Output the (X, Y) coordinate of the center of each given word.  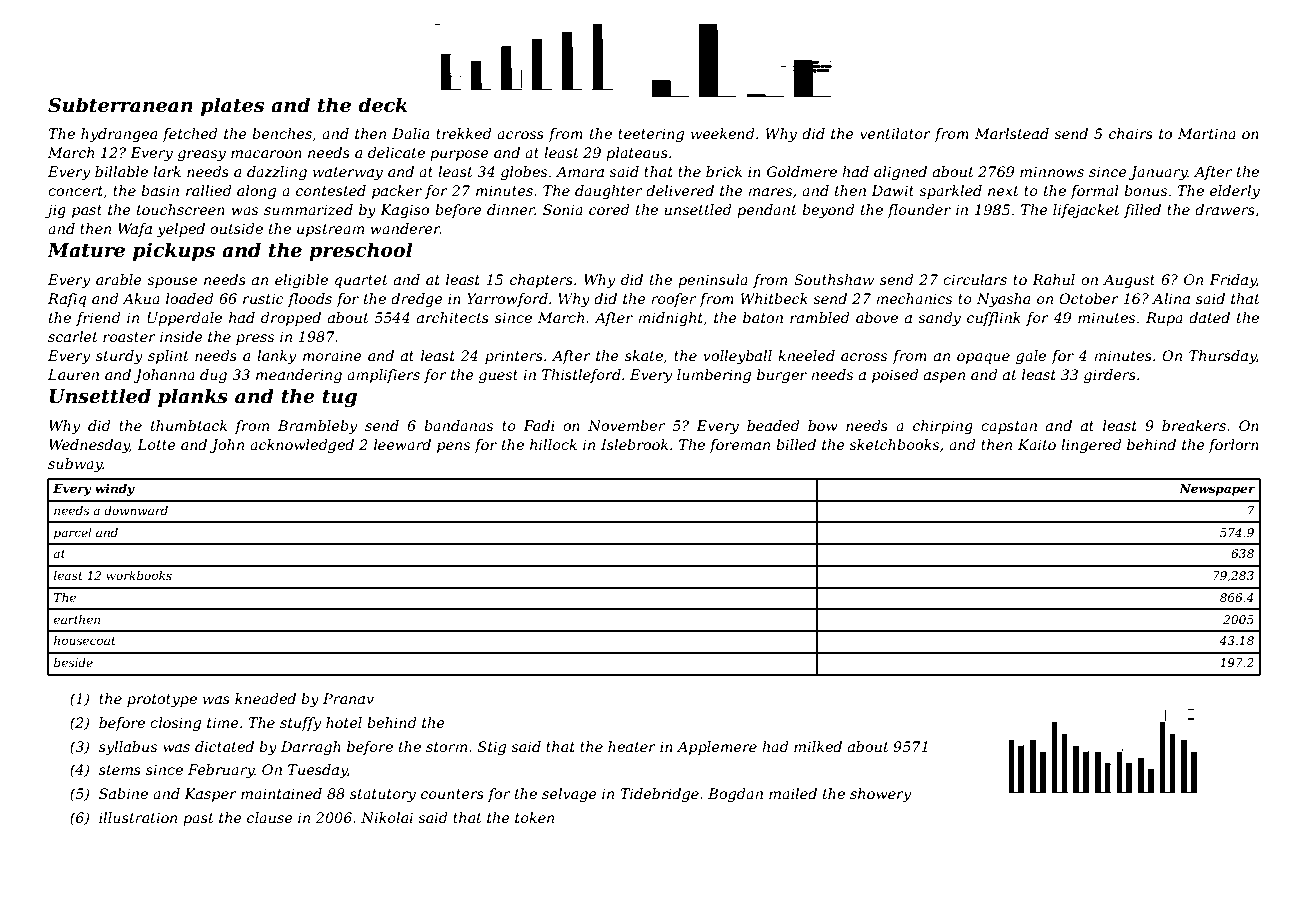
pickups (174, 251)
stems (120, 770)
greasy (202, 155)
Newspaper (1217, 490)
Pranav (348, 698)
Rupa (1164, 319)
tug (339, 398)
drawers (1225, 209)
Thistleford (581, 376)
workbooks (139, 575)
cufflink (994, 319)
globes (524, 173)
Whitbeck (774, 298)
